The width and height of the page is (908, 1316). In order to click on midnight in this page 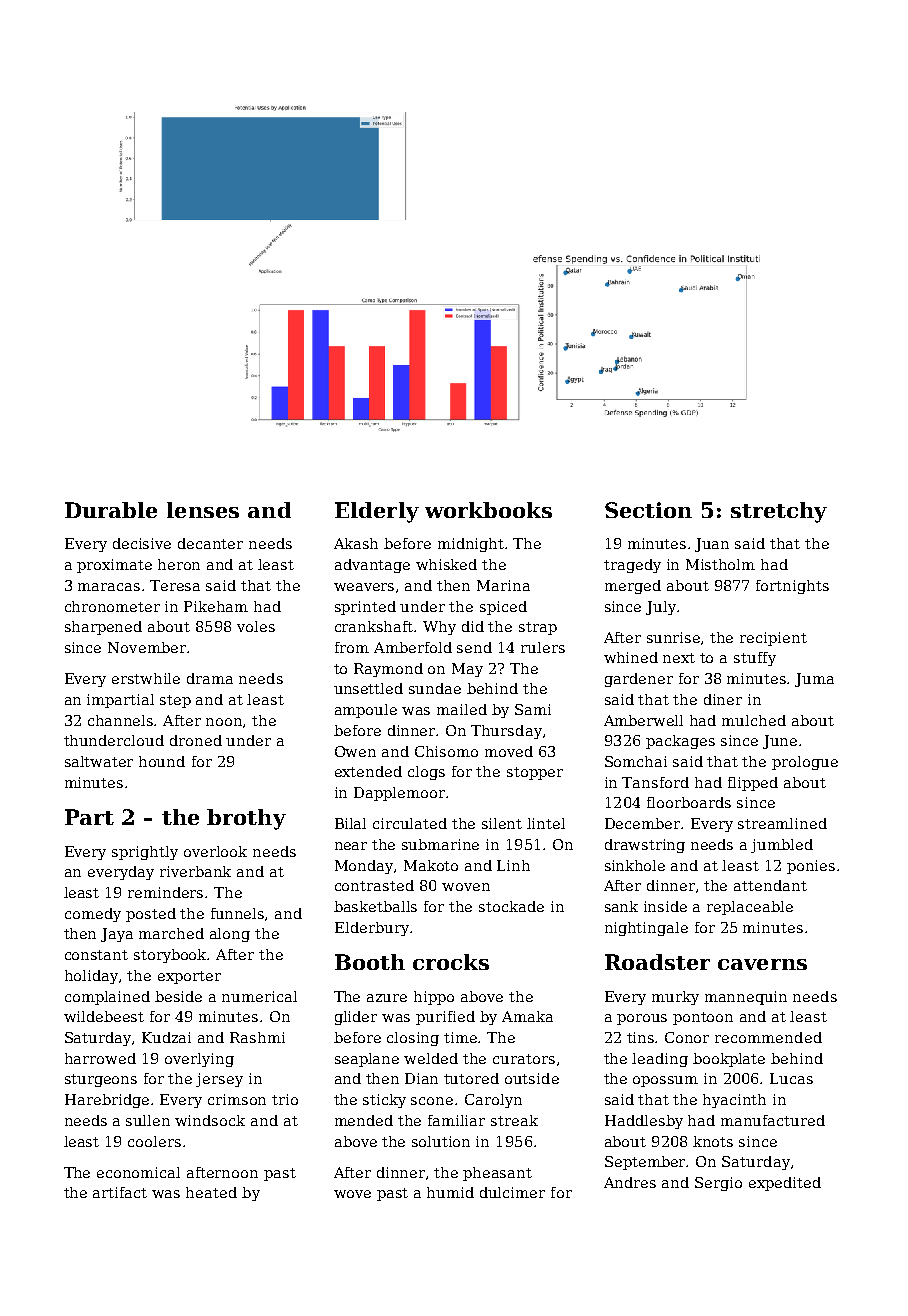, I will do `click(471, 545)`.
